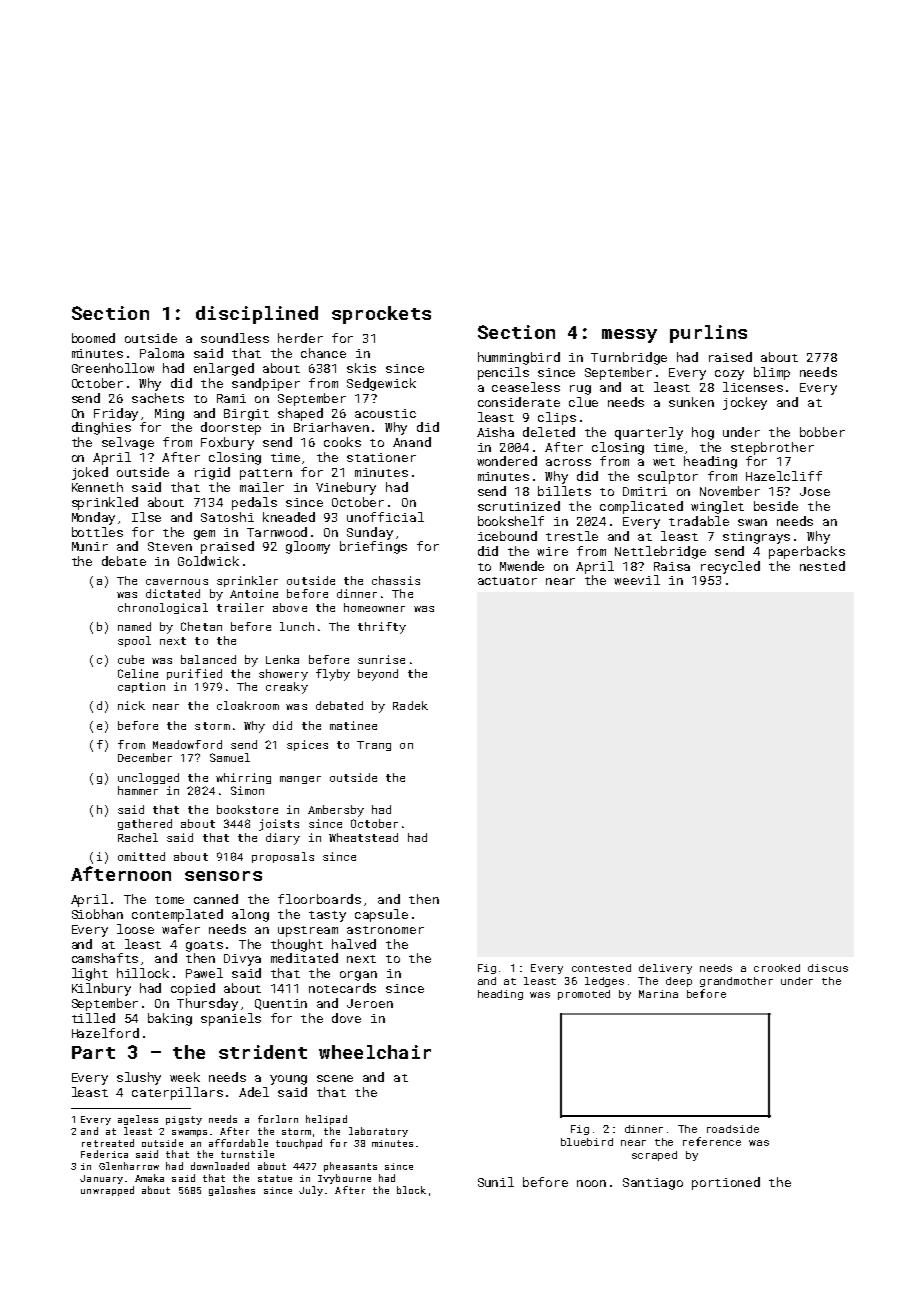  Describe the element at coordinates (496, 1182) in the screenshot. I see `Sunil` at that location.
